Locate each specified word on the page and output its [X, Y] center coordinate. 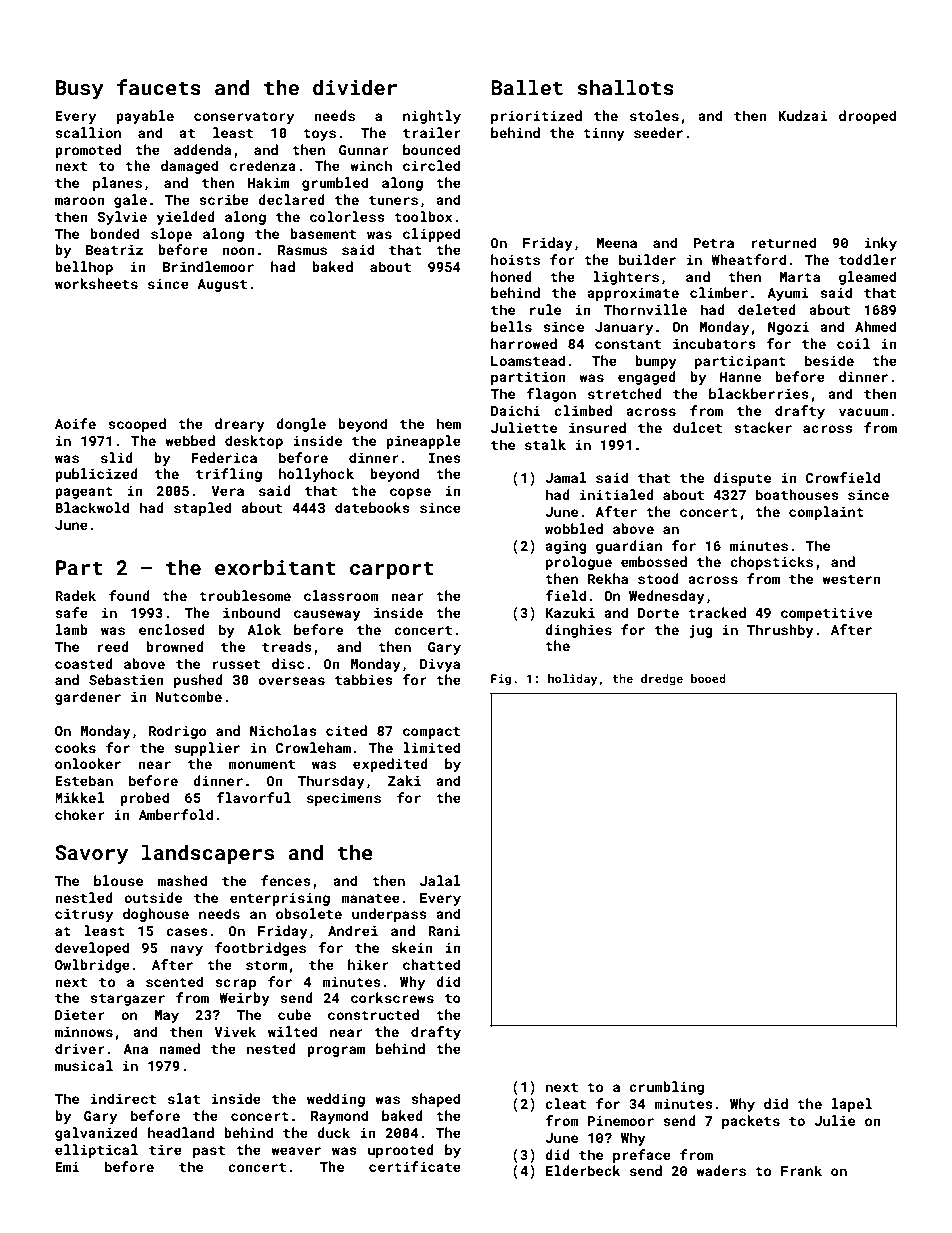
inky [881, 244]
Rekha [608, 578]
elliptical [96, 1151]
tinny [604, 134]
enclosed [172, 629]
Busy [80, 90]
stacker [763, 427]
